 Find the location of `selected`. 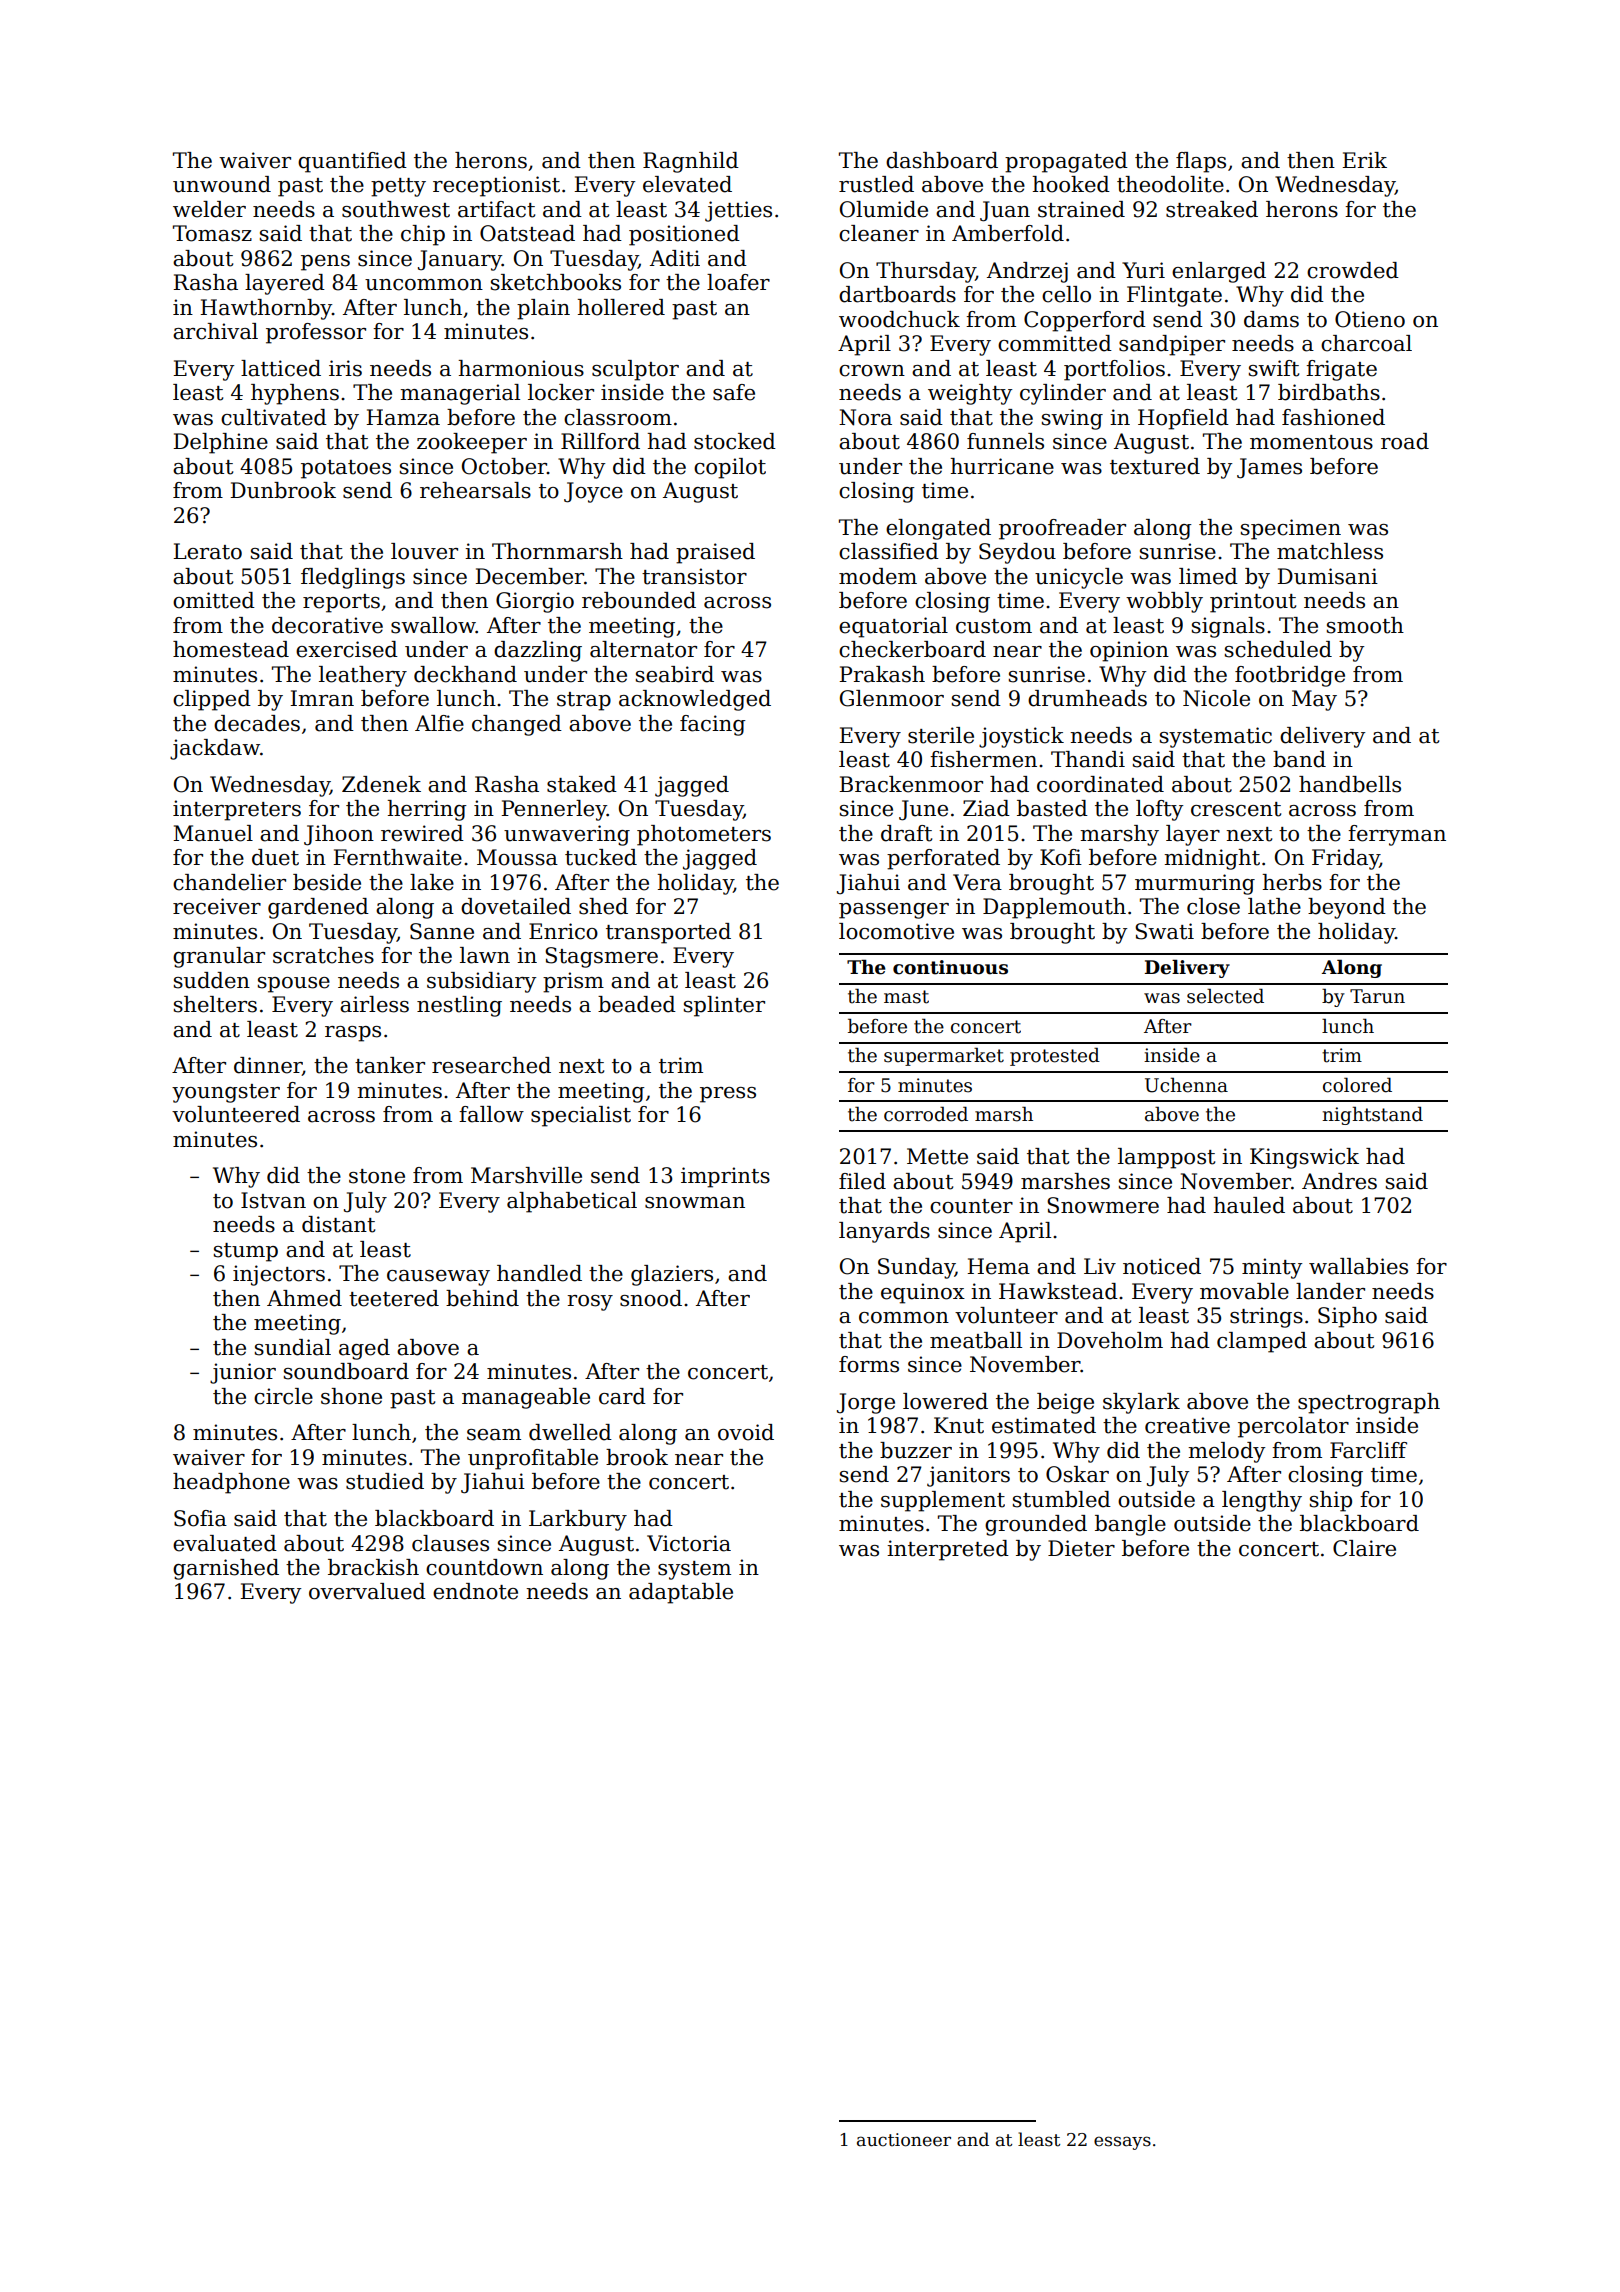

selected is located at coordinates (1225, 996).
